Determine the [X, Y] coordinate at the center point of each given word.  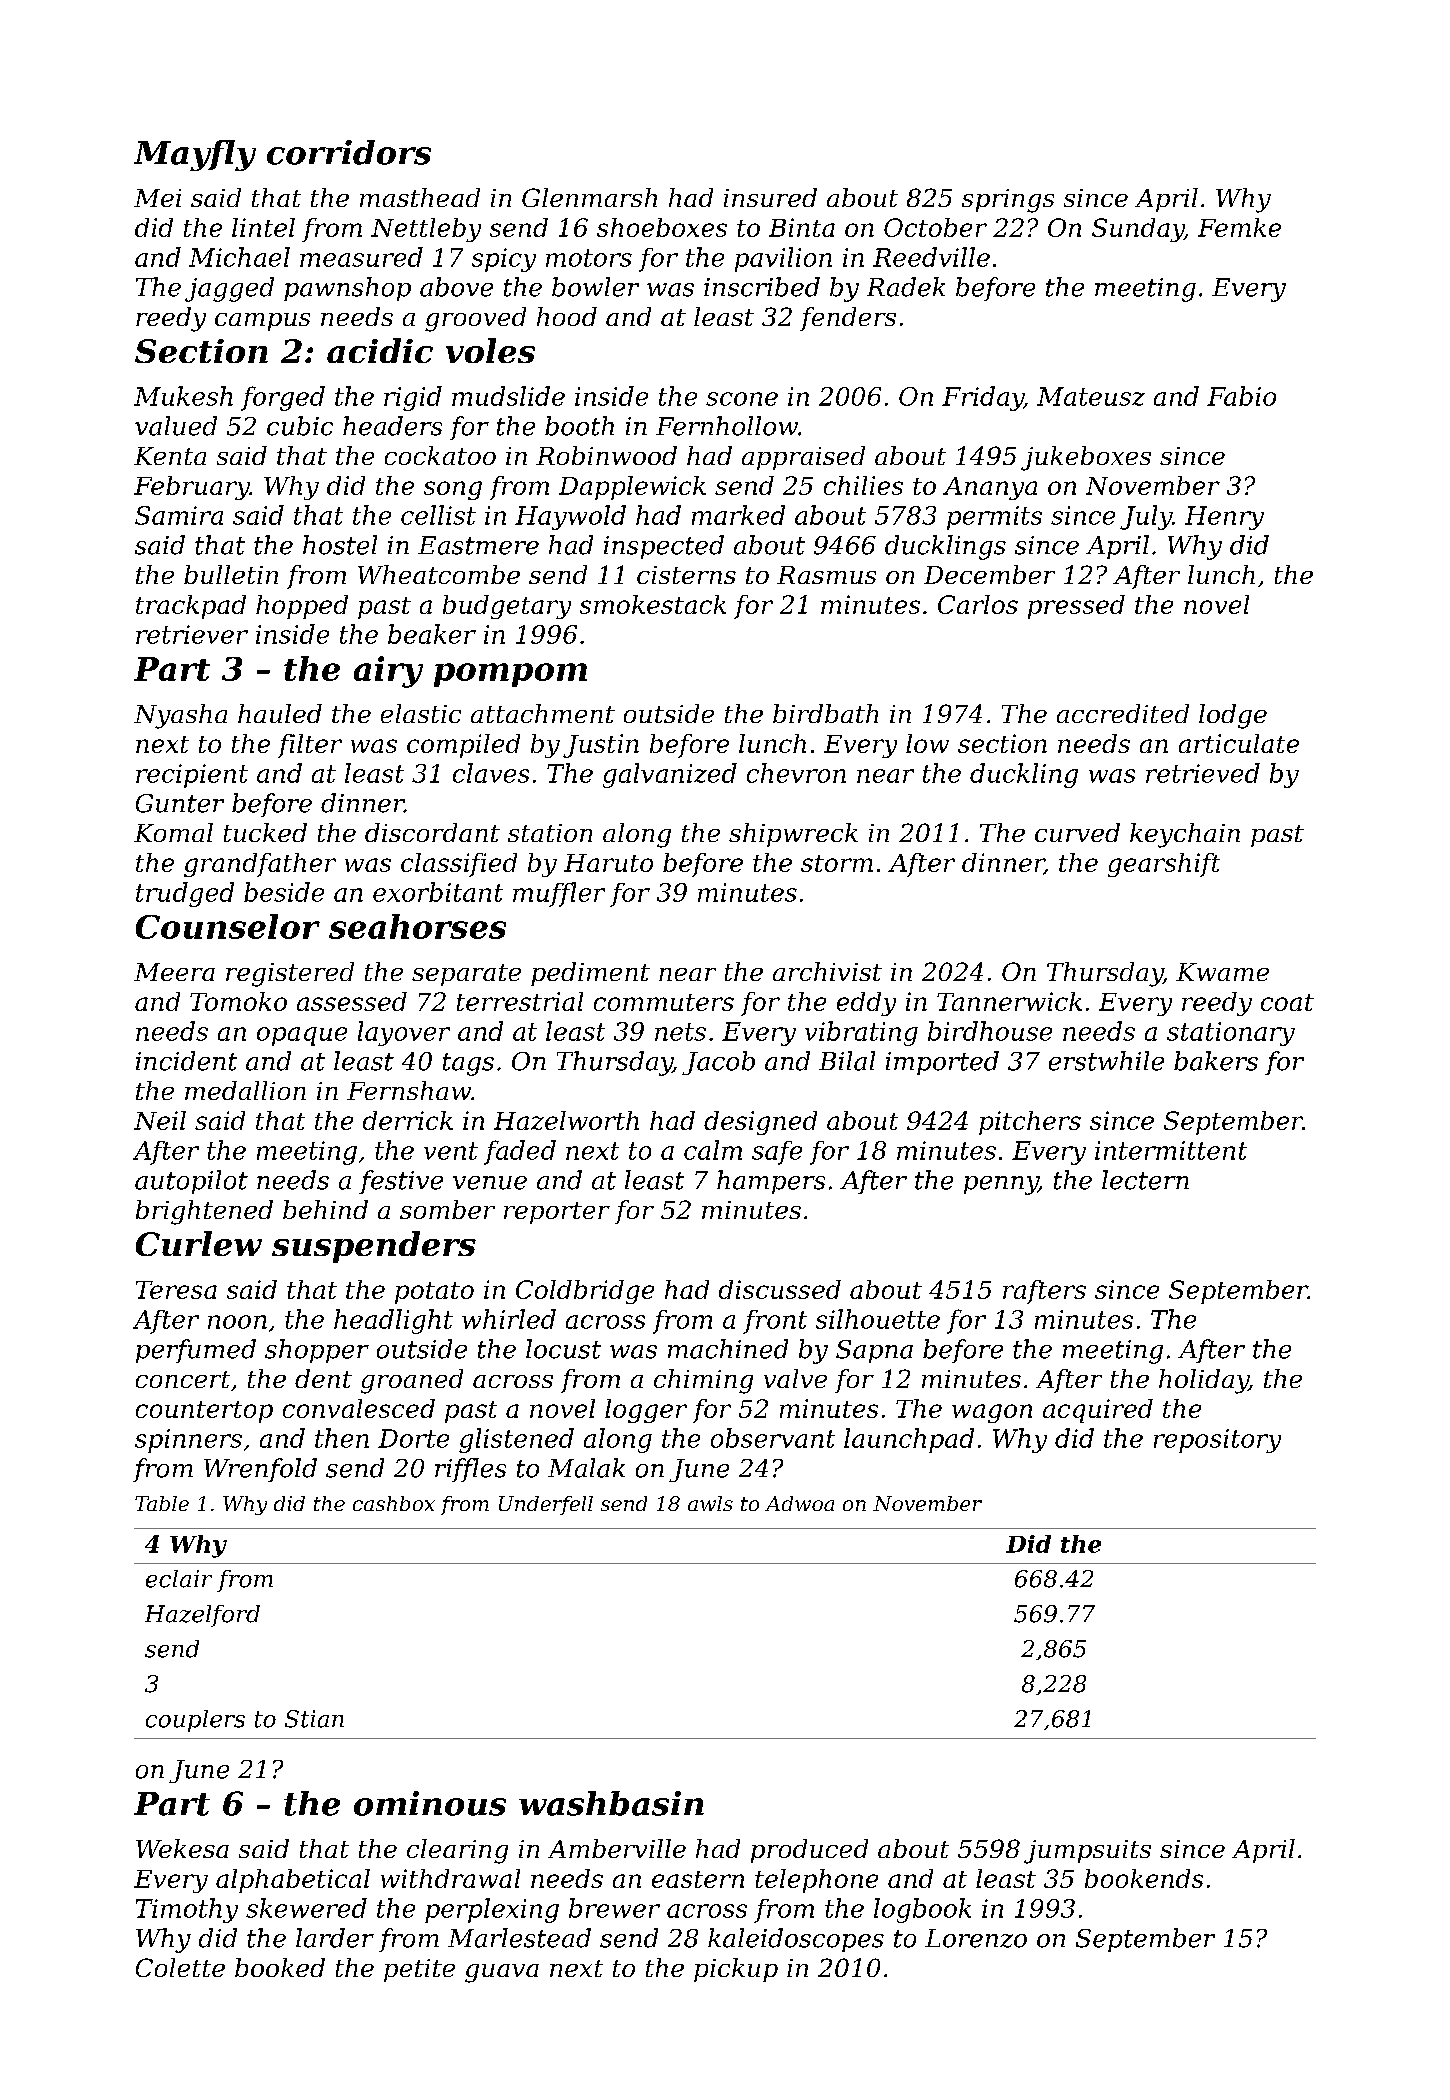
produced [809, 1851]
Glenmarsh [589, 197]
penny [1001, 1185]
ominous [430, 1803]
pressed [1076, 607]
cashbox [394, 1503]
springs [1008, 201]
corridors [349, 152]
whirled [509, 1319]
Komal [173, 832]
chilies [863, 485]
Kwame [1222, 972]
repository [1217, 1441]
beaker [432, 634]
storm [837, 863]
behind [325, 1209]
